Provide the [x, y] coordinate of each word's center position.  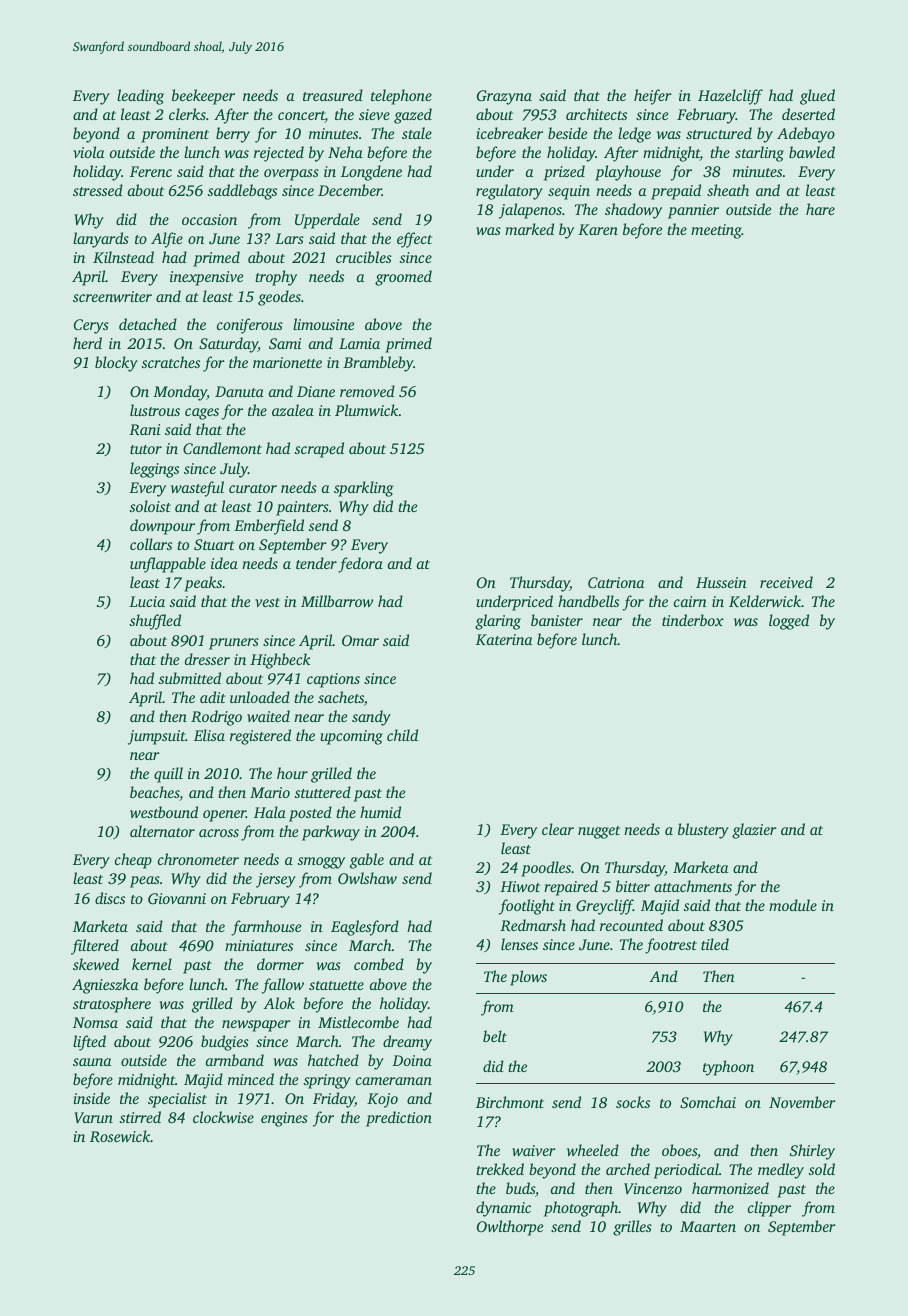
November [802, 1102]
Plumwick [366, 410]
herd [87, 343]
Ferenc [151, 171]
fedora [360, 565]
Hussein [721, 582]
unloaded [260, 697]
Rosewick [120, 1136]
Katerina [504, 639]
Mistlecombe [358, 1022]
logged [789, 622]
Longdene [371, 173]
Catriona [616, 582]
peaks [203, 584]
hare [820, 209]
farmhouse [266, 928]
